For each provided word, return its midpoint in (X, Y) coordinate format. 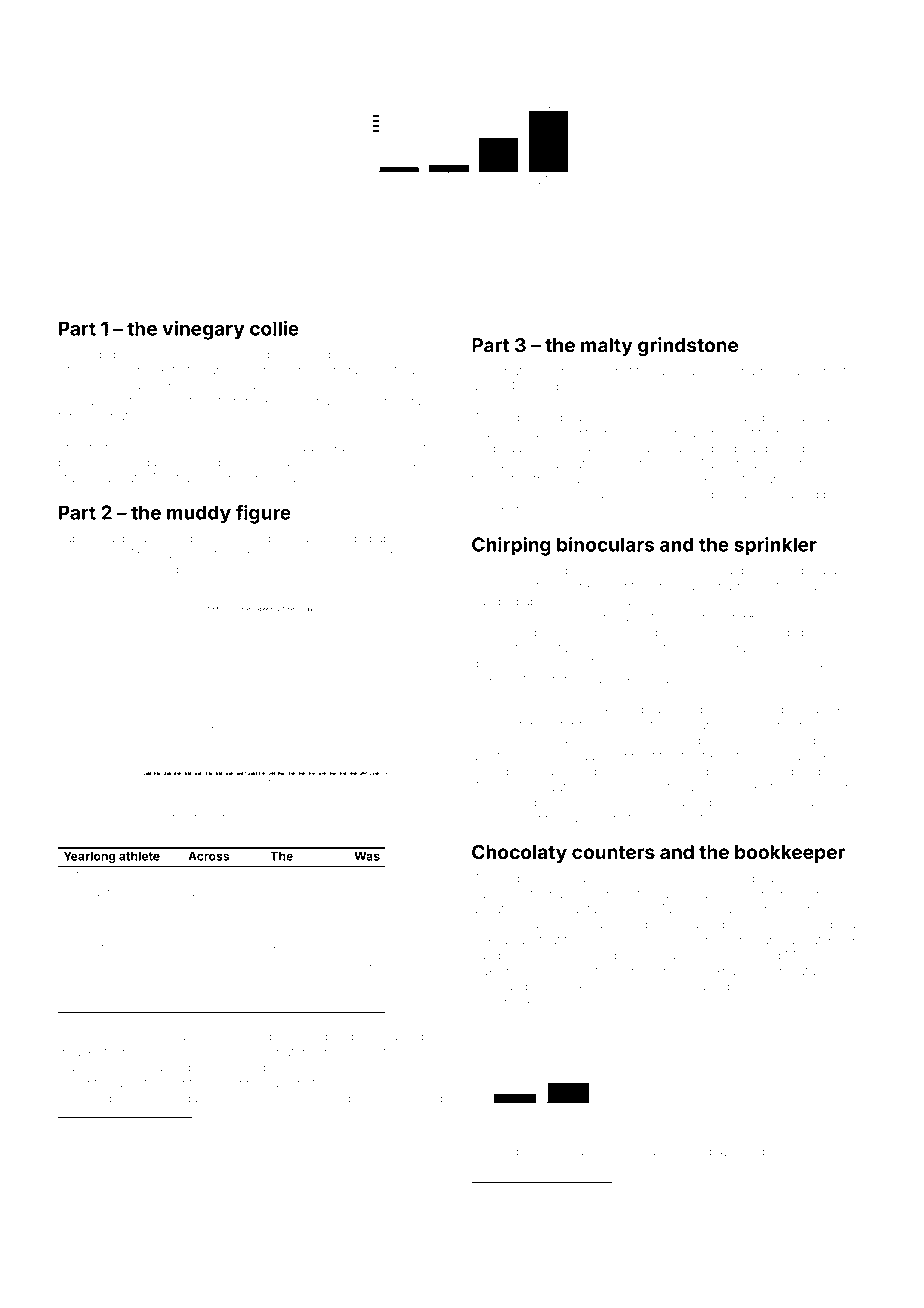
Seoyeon (244, 1181)
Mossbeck (502, 1002)
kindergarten (508, 450)
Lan (172, 813)
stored (254, 1037)
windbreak (831, 924)
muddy (199, 514)
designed (814, 895)
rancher (171, 447)
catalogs (747, 419)
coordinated (506, 818)
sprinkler (775, 546)
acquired (523, 465)
